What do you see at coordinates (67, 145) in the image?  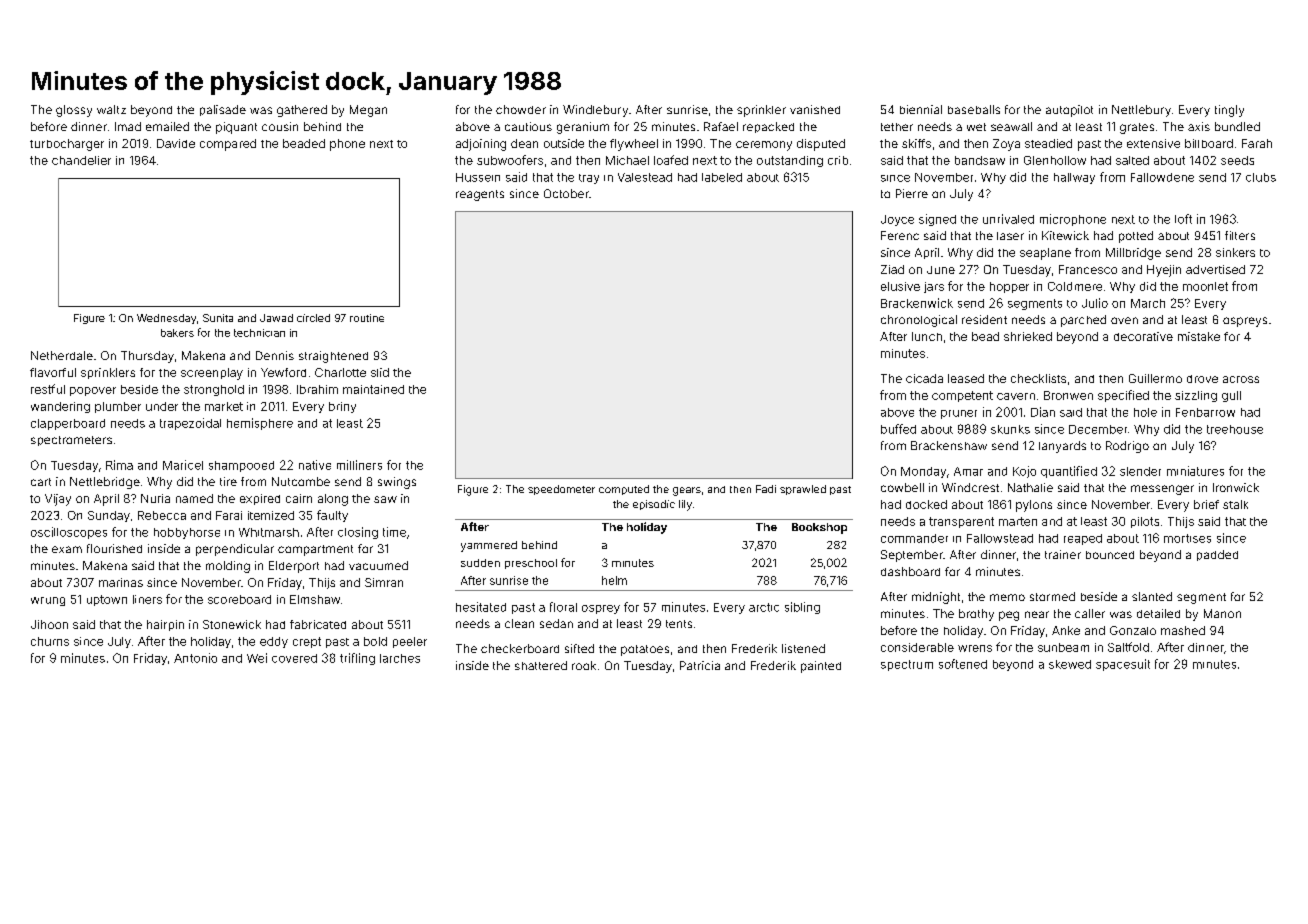 I see `turbocharger` at bounding box center [67, 145].
